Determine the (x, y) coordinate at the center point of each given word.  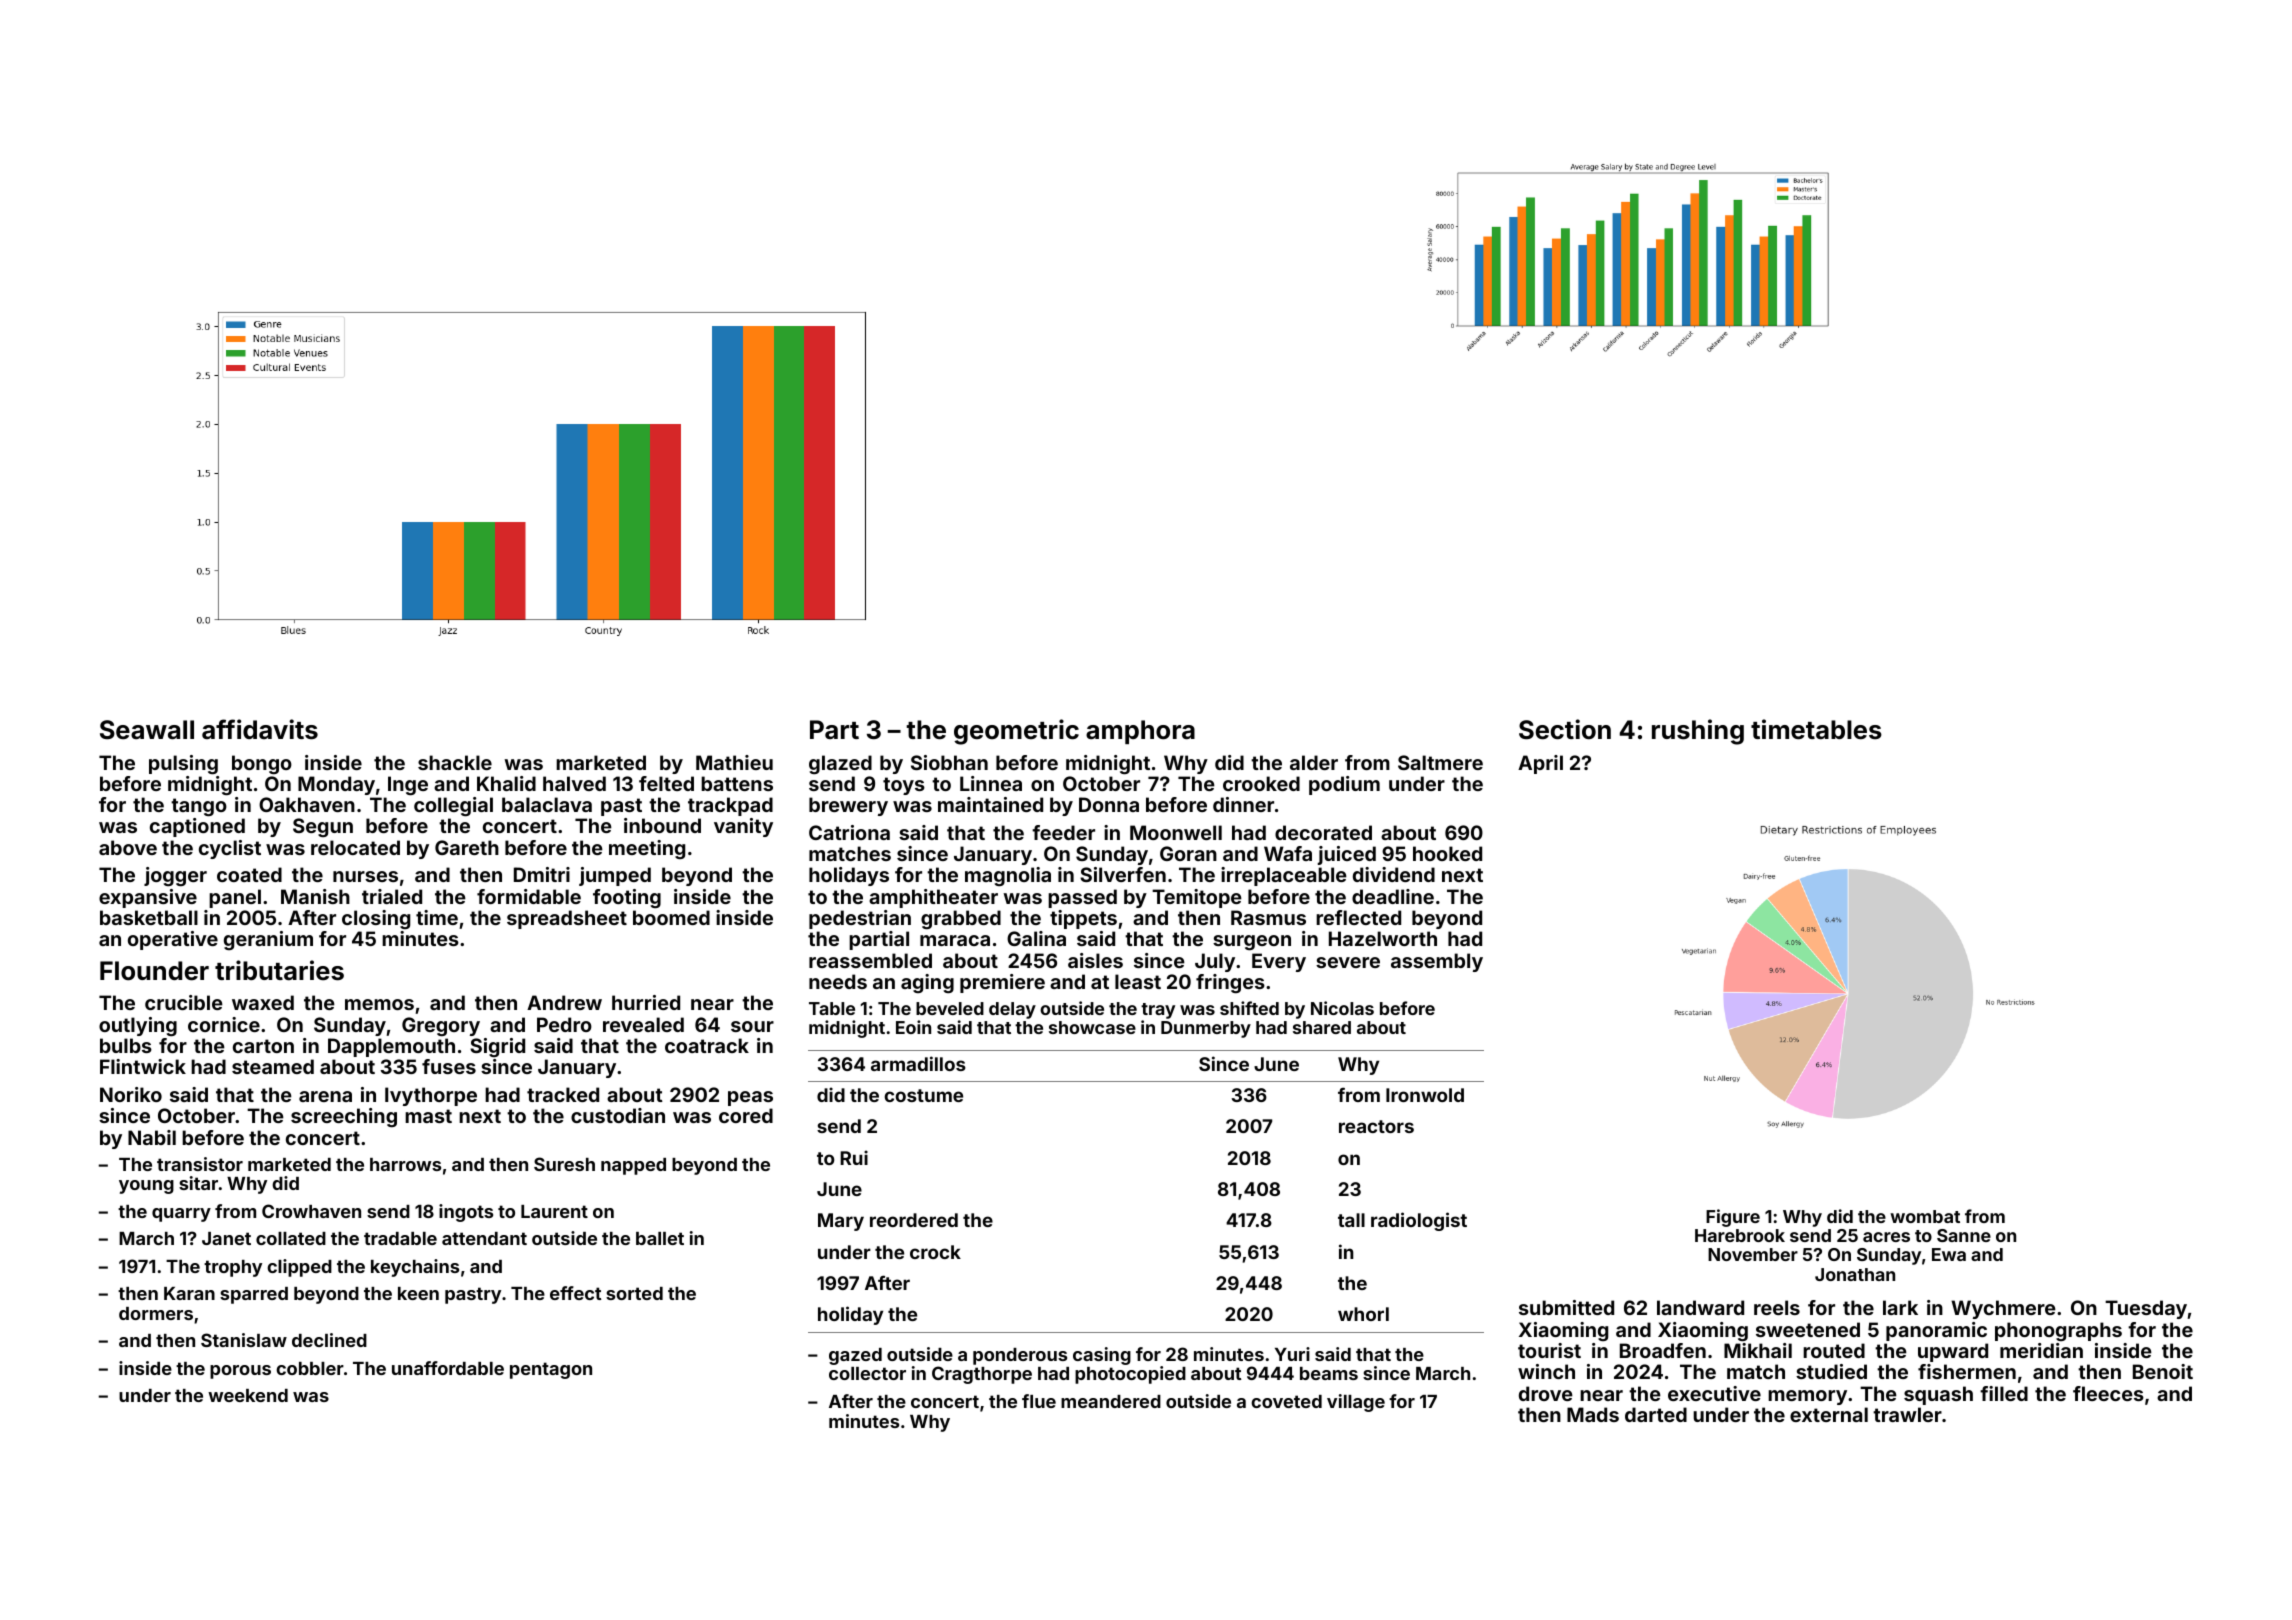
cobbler (310, 1368)
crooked (1261, 783)
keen (418, 1293)
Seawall (147, 730)
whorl (1363, 1314)
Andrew (564, 1002)
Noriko (131, 1094)
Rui (854, 1157)
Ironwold (1425, 1095)
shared (1322, 1027)
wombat (1925, 1216)
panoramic (1936, 1331)
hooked (1447, 853)
